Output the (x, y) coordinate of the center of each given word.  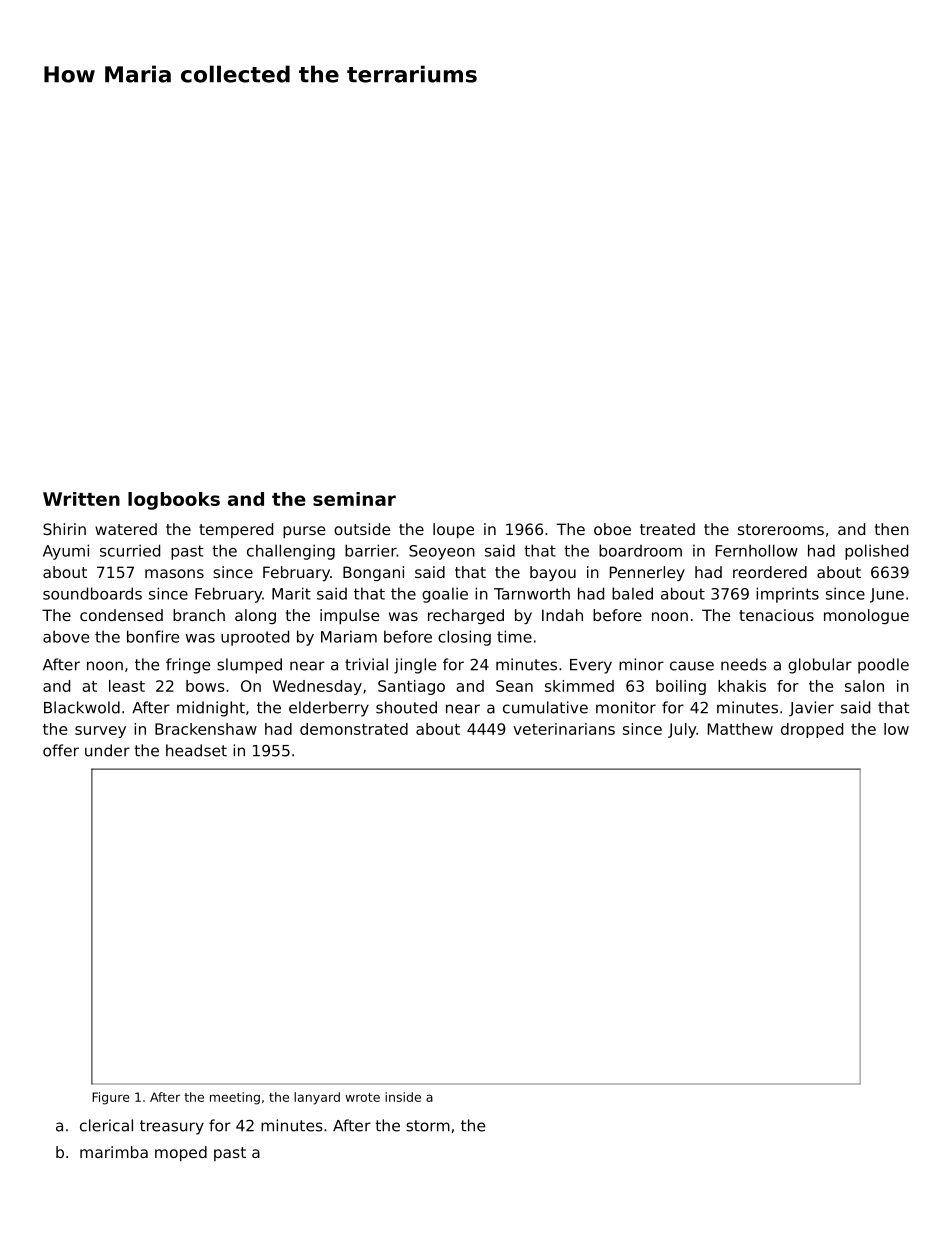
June (887, 595)
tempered (236, 530)
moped (181, 1153)
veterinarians (564, 729)
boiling (681, 687)
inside (403, 1097)
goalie (445, 595)
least (127, 686)
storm (428, 1126)
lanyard (317, 1098)
